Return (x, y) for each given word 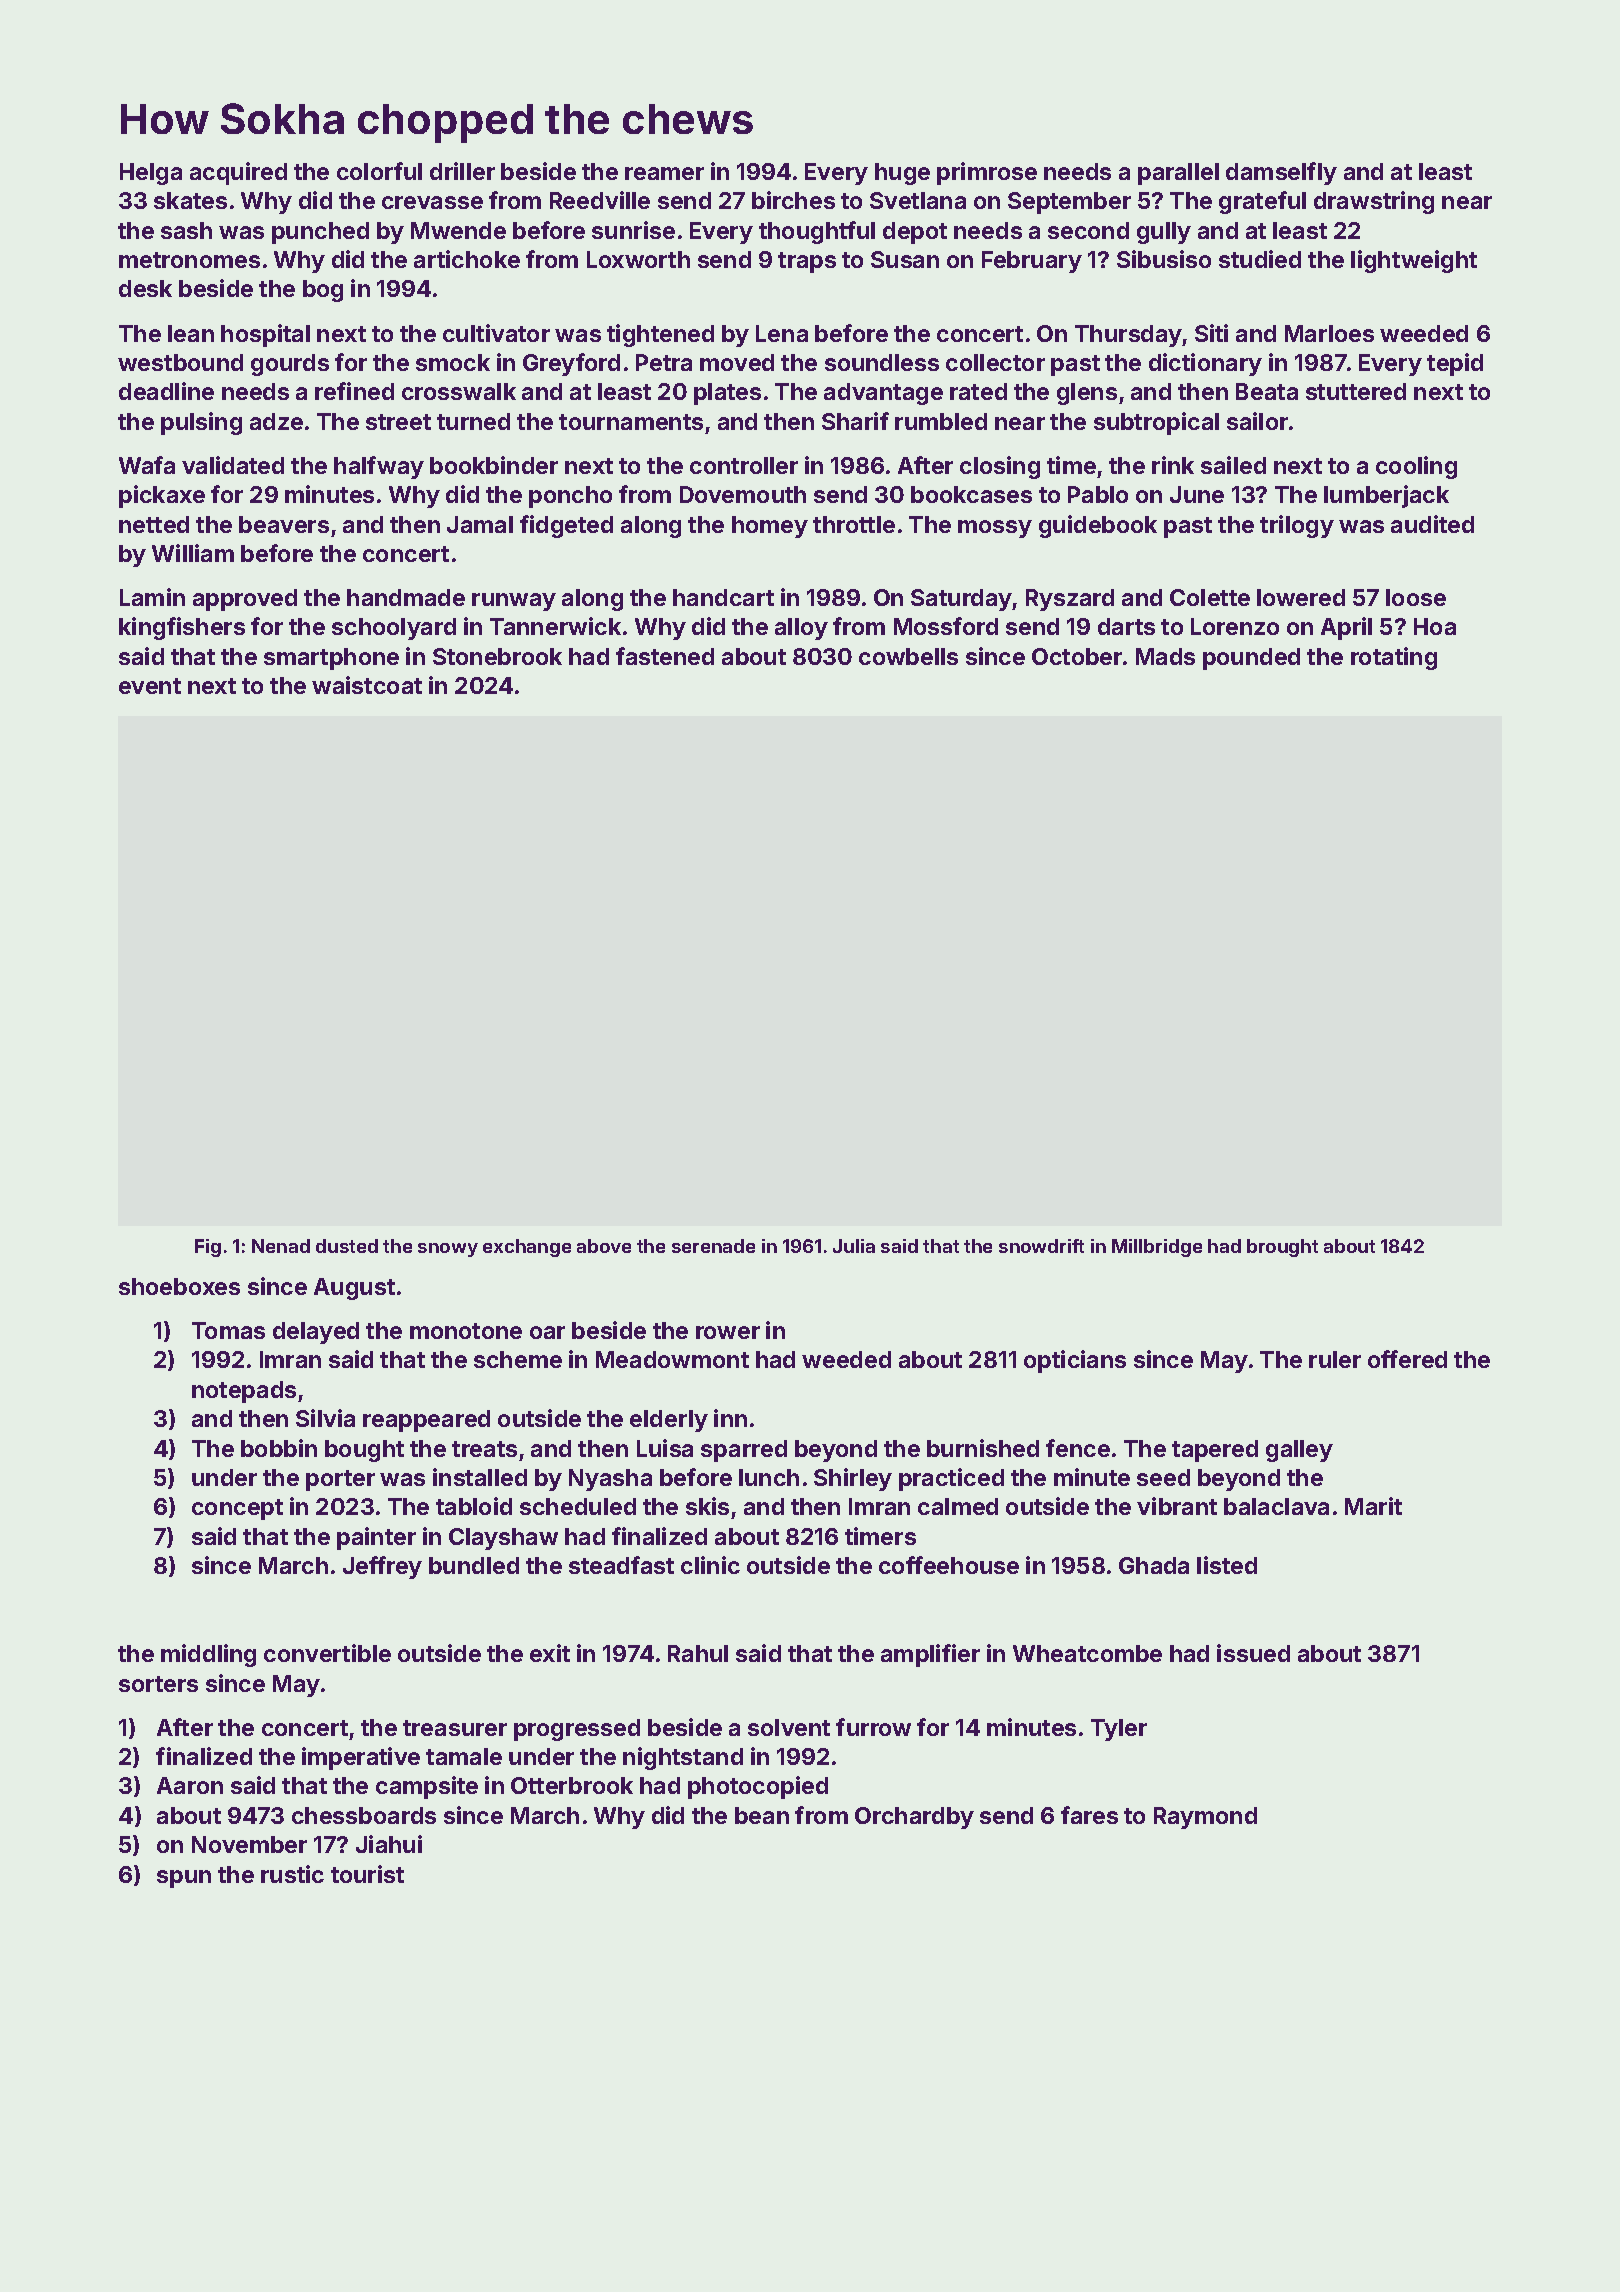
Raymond (1205, 1818)
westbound (180, 362)
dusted (347, 1246)
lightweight (1414, 261)
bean (762, 1815)
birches (793, 200)
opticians (1075, 1361)
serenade (713, 1246)
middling (208, 1655)
